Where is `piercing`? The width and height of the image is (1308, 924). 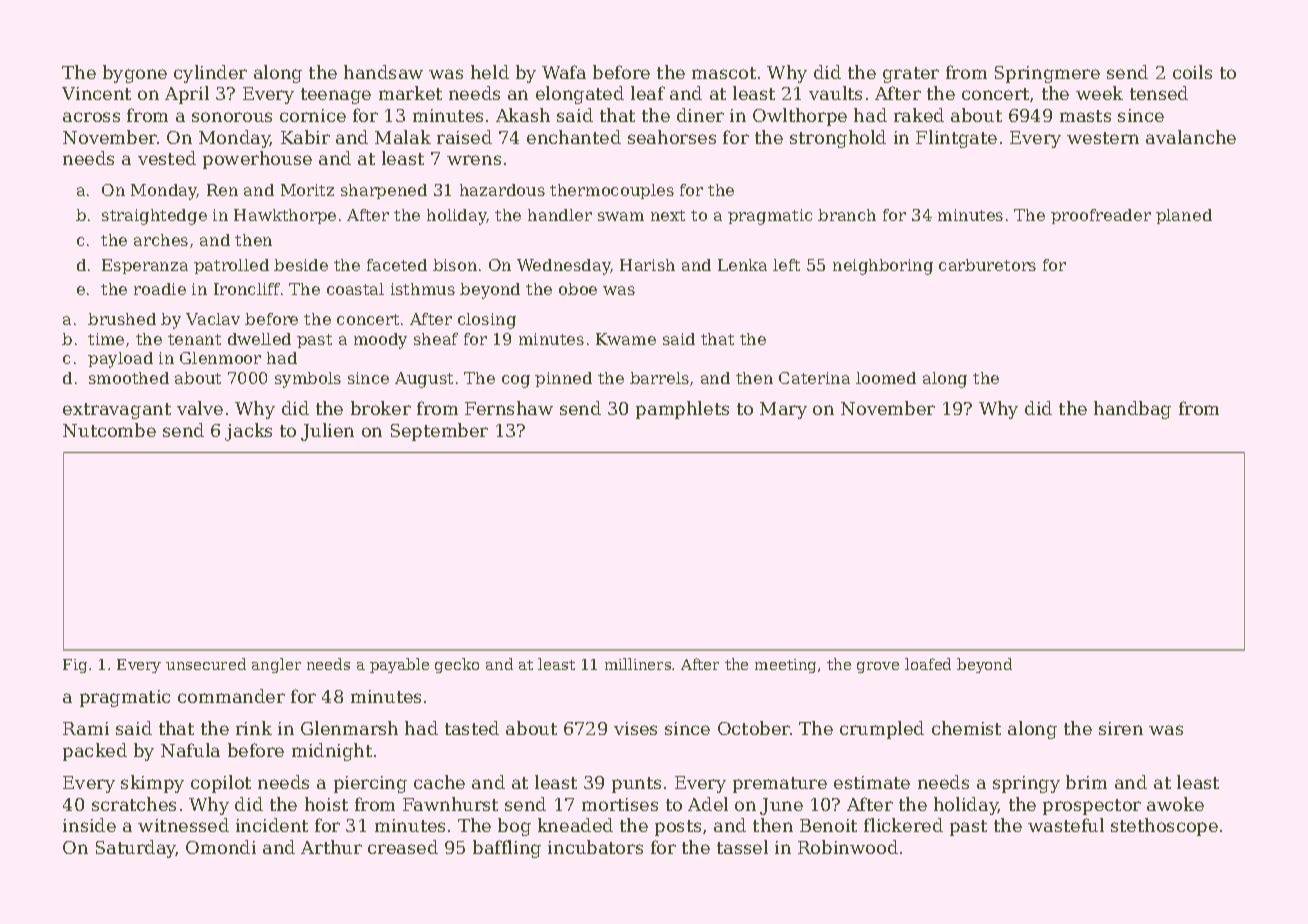 piercing is located at coordinates (370, 784).
